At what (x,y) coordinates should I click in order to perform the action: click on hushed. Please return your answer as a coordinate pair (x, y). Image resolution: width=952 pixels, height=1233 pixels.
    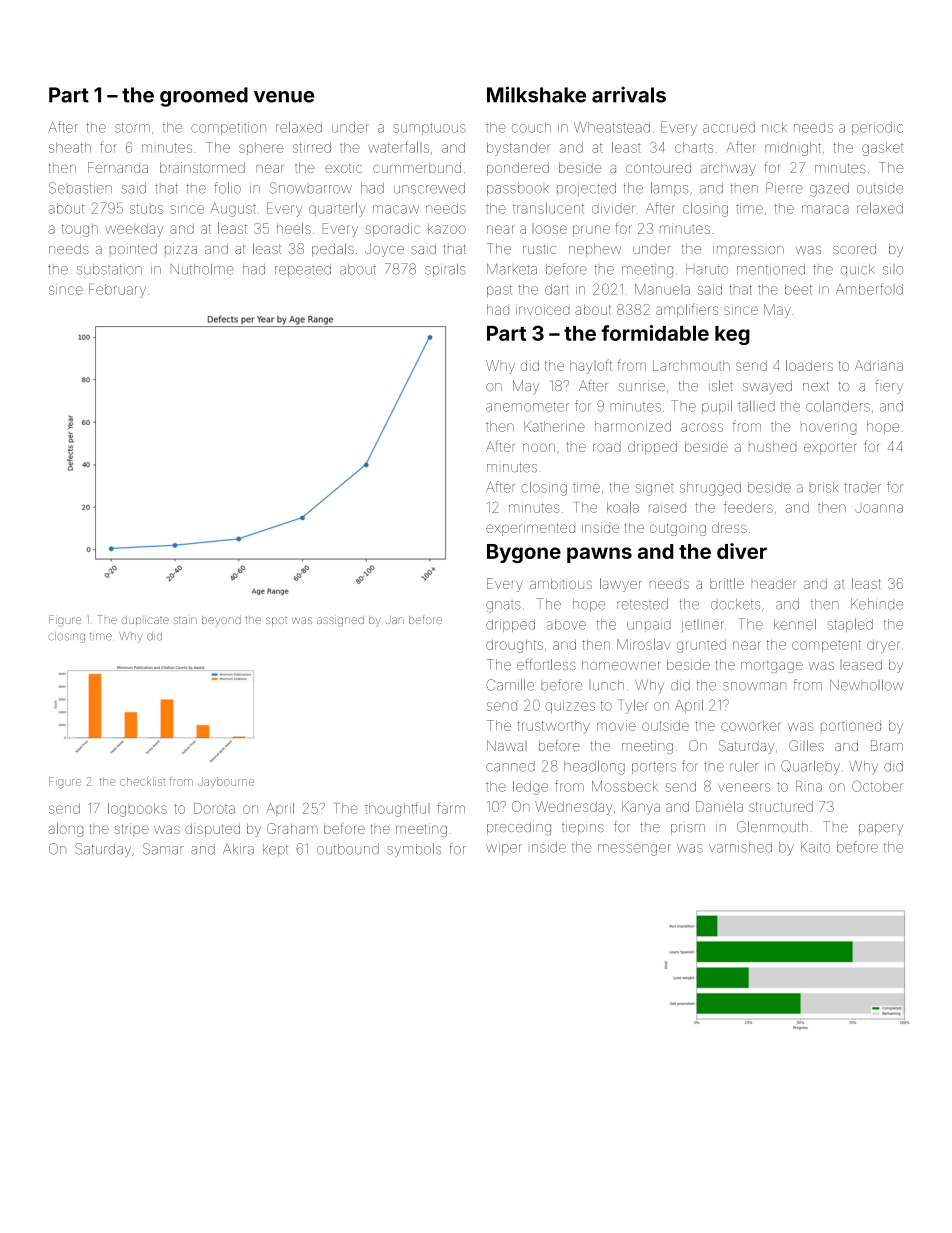
    Looking at the image, I should click on (772, 446).
